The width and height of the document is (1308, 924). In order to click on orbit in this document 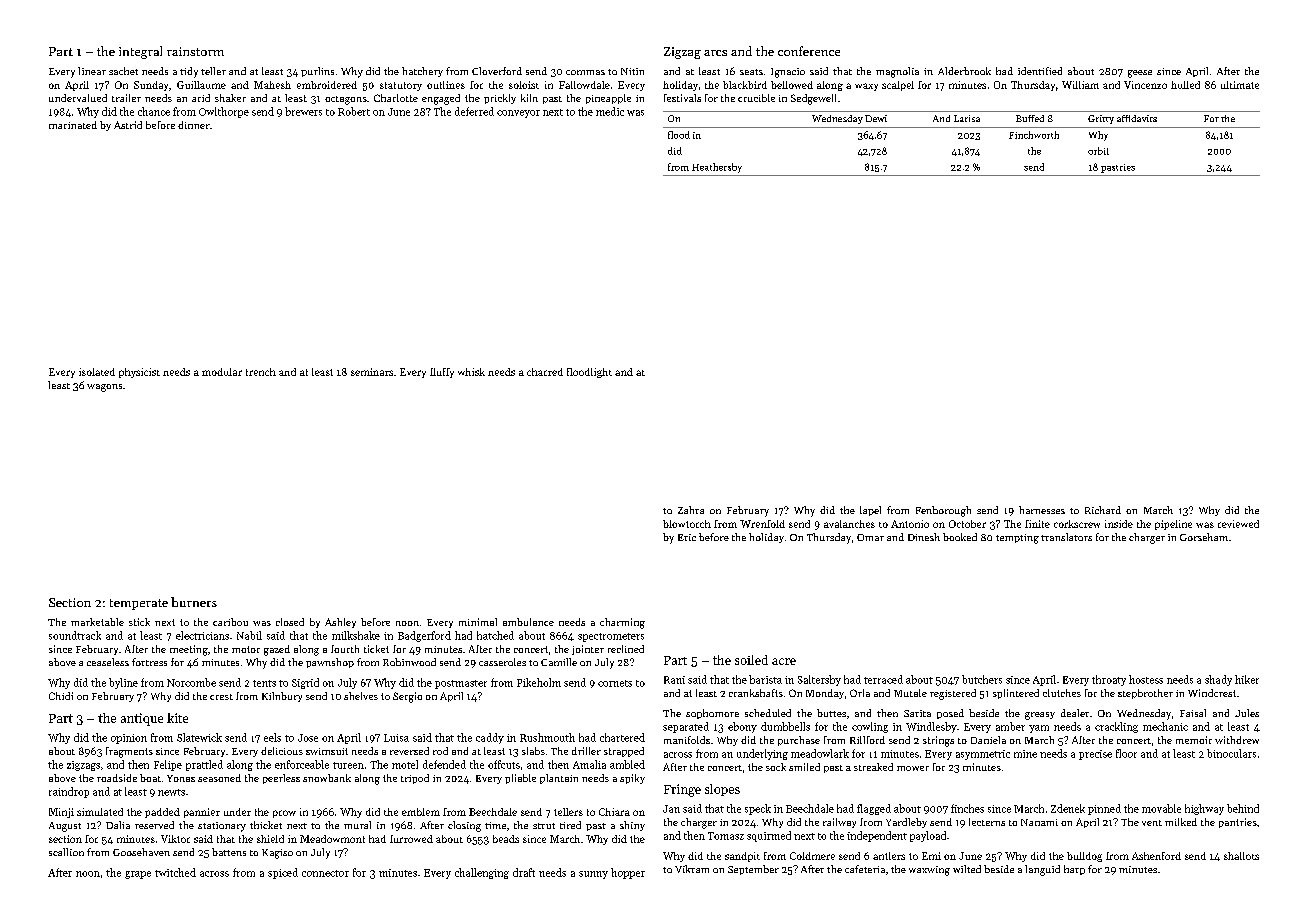, I will do `click(1098, 151)`.
